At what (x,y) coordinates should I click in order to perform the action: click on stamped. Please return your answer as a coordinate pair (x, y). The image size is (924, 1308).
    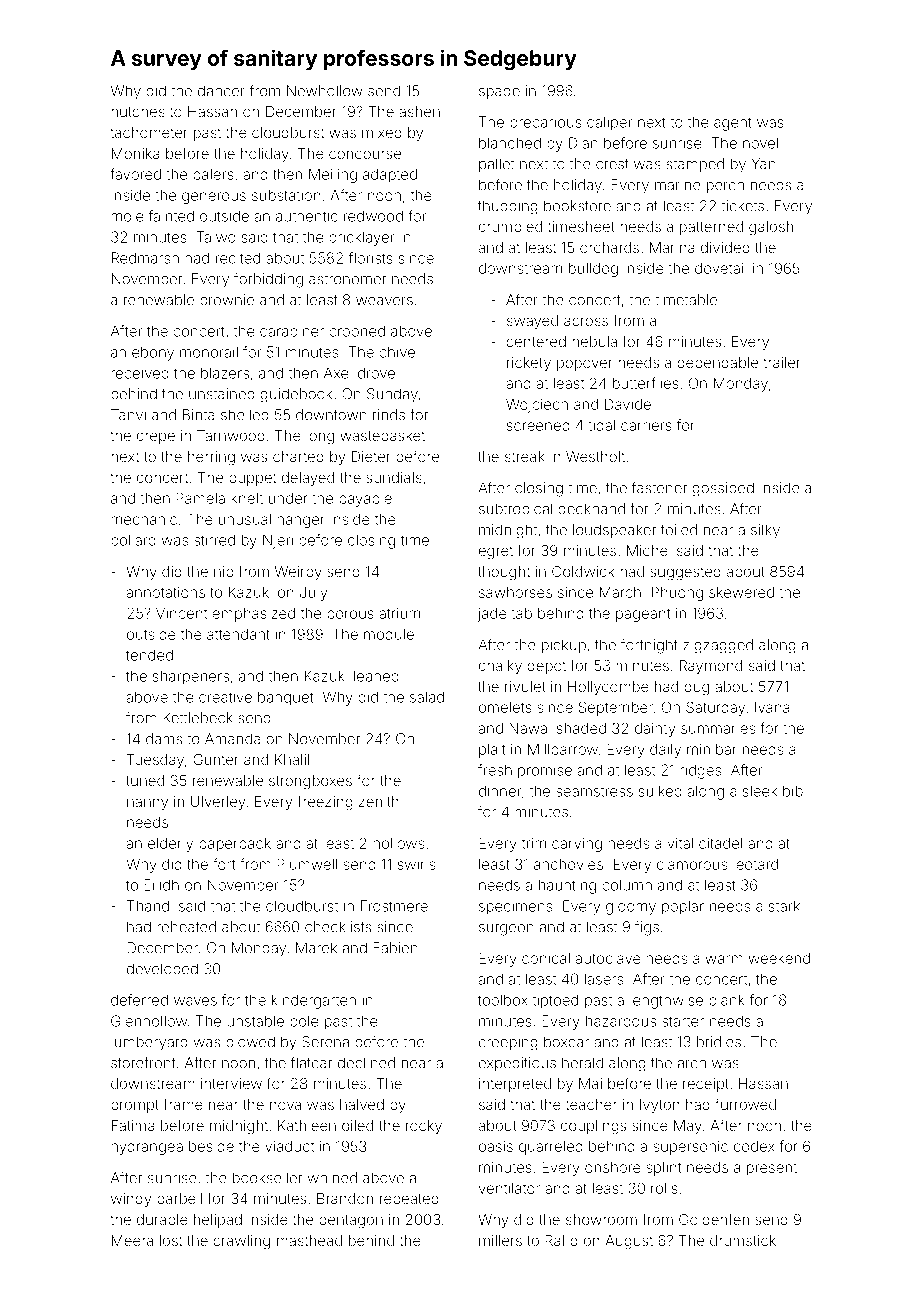
    Looking at the image, I should click on (695, 165).
